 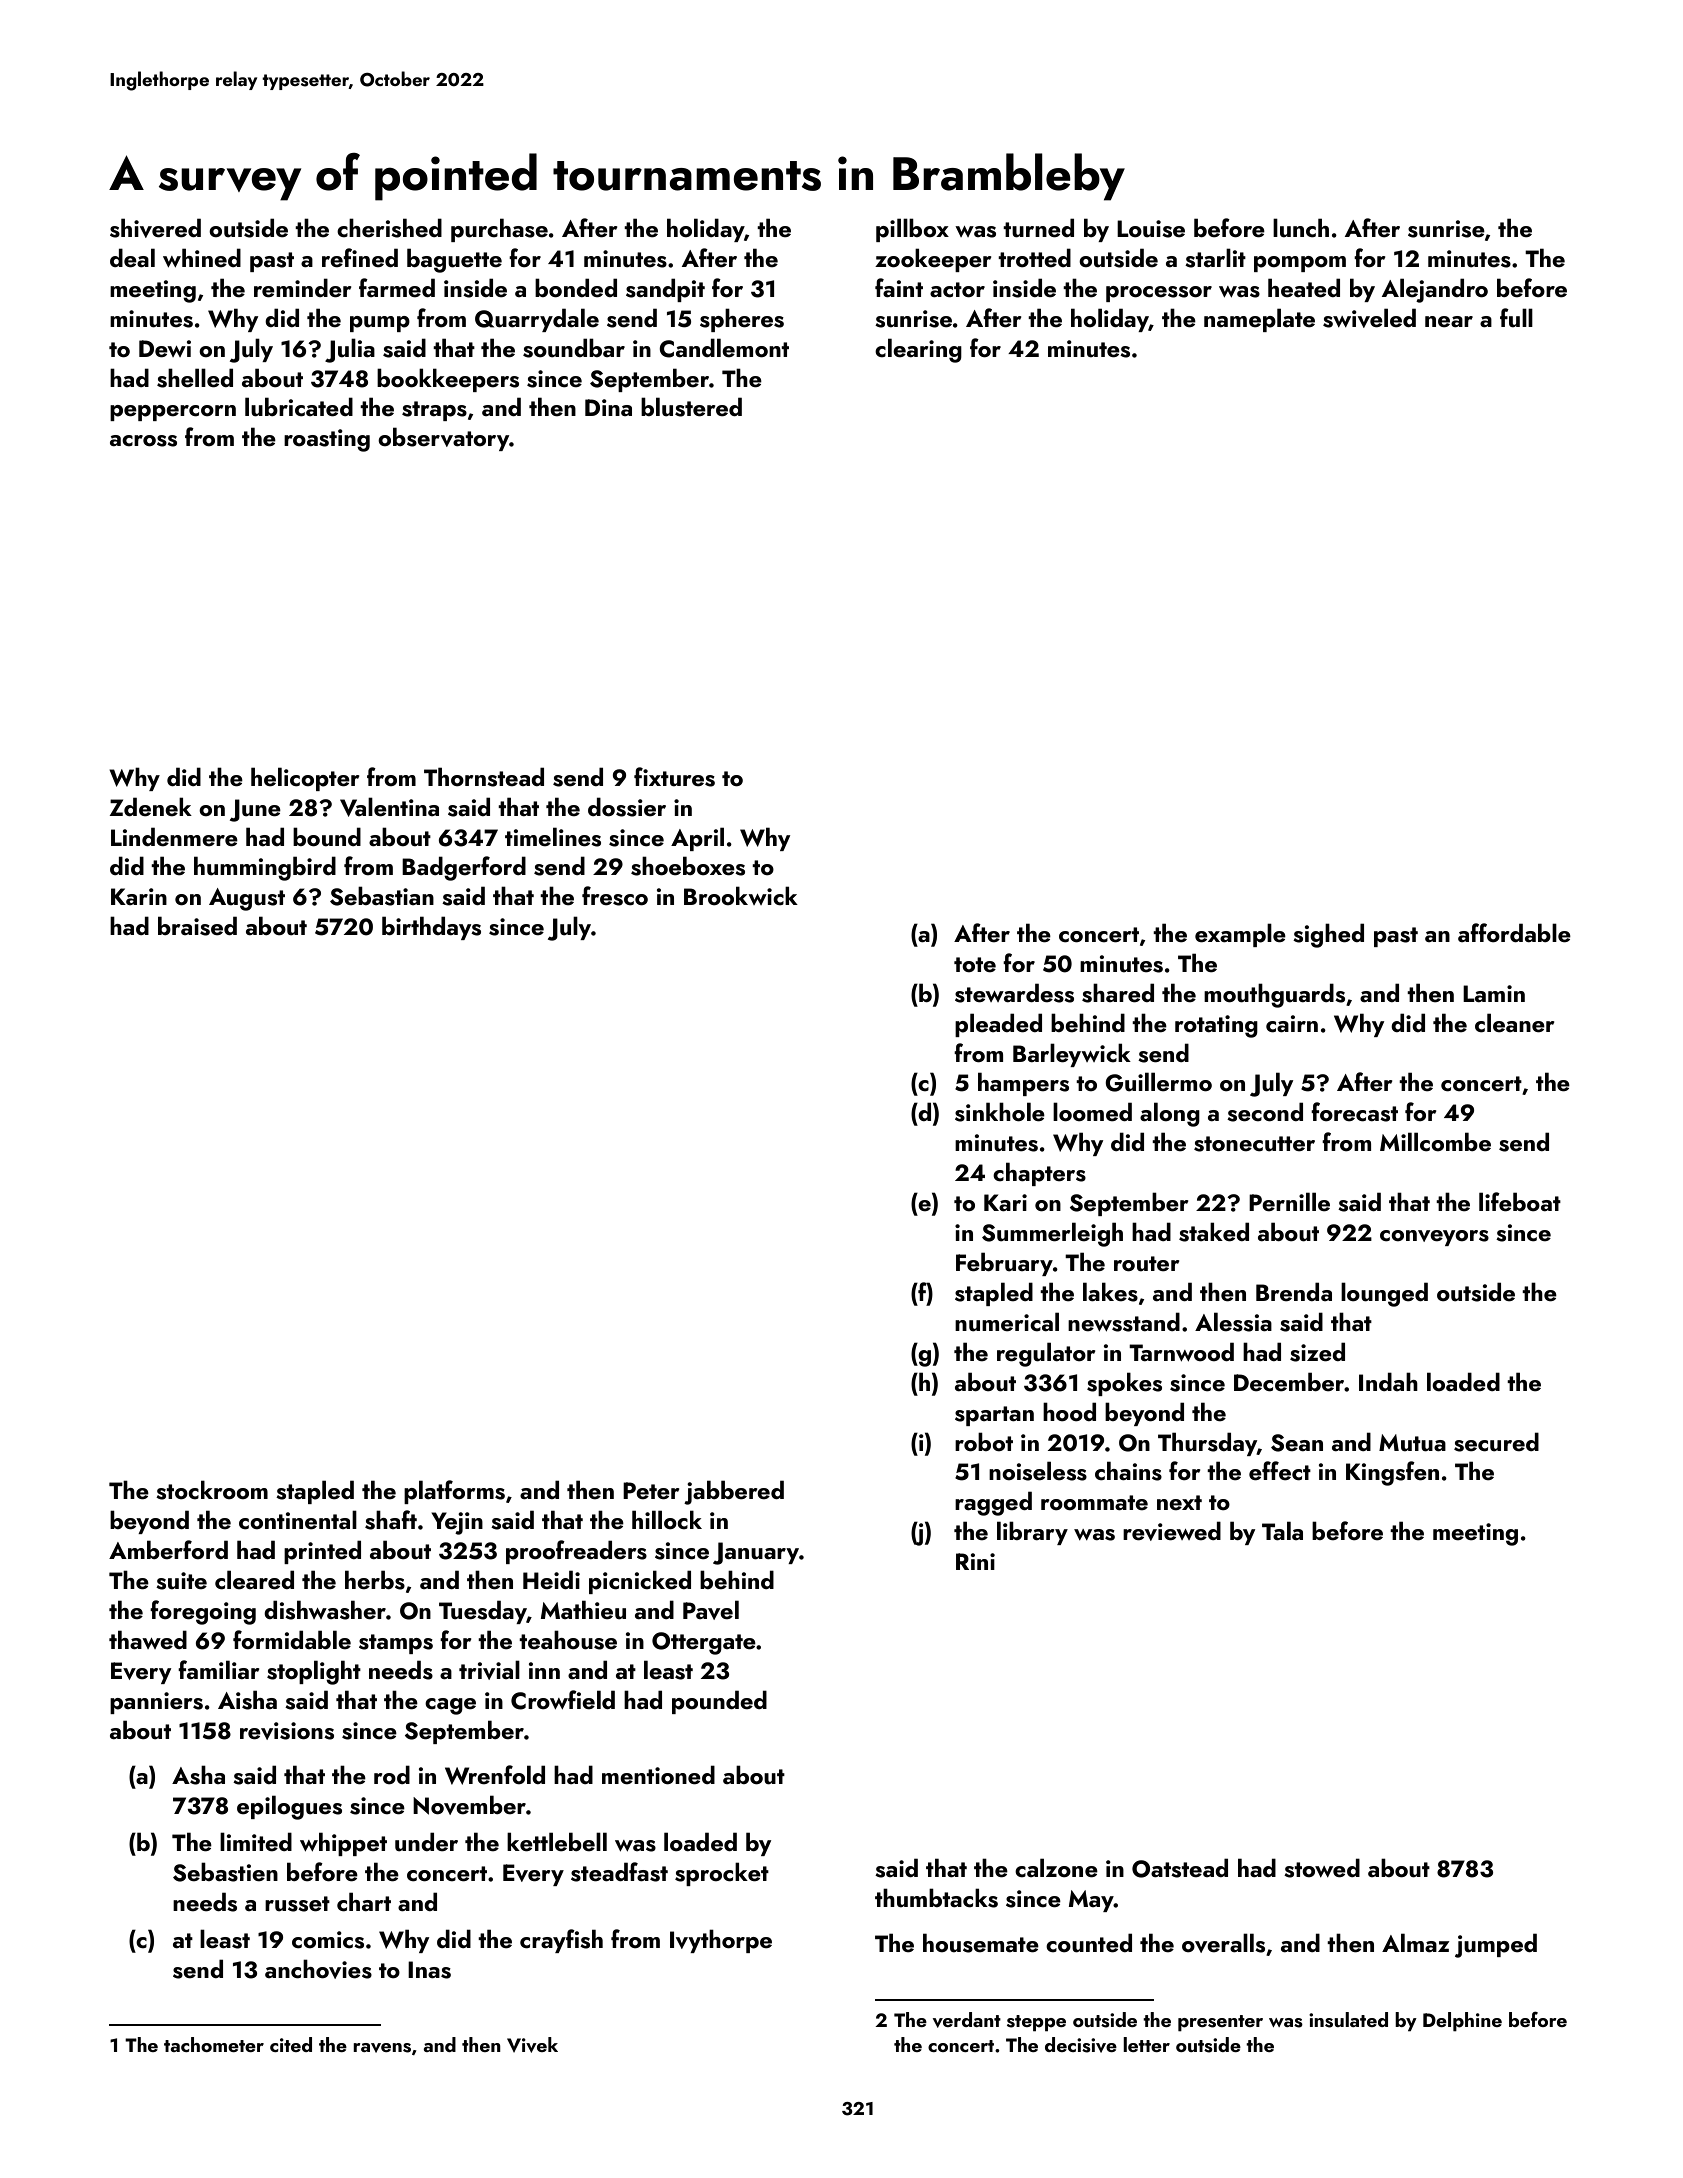 What do you see at coordinates (165, 348) in the screenshot?
I see `Dewi` at bounding box center [165, 348].
